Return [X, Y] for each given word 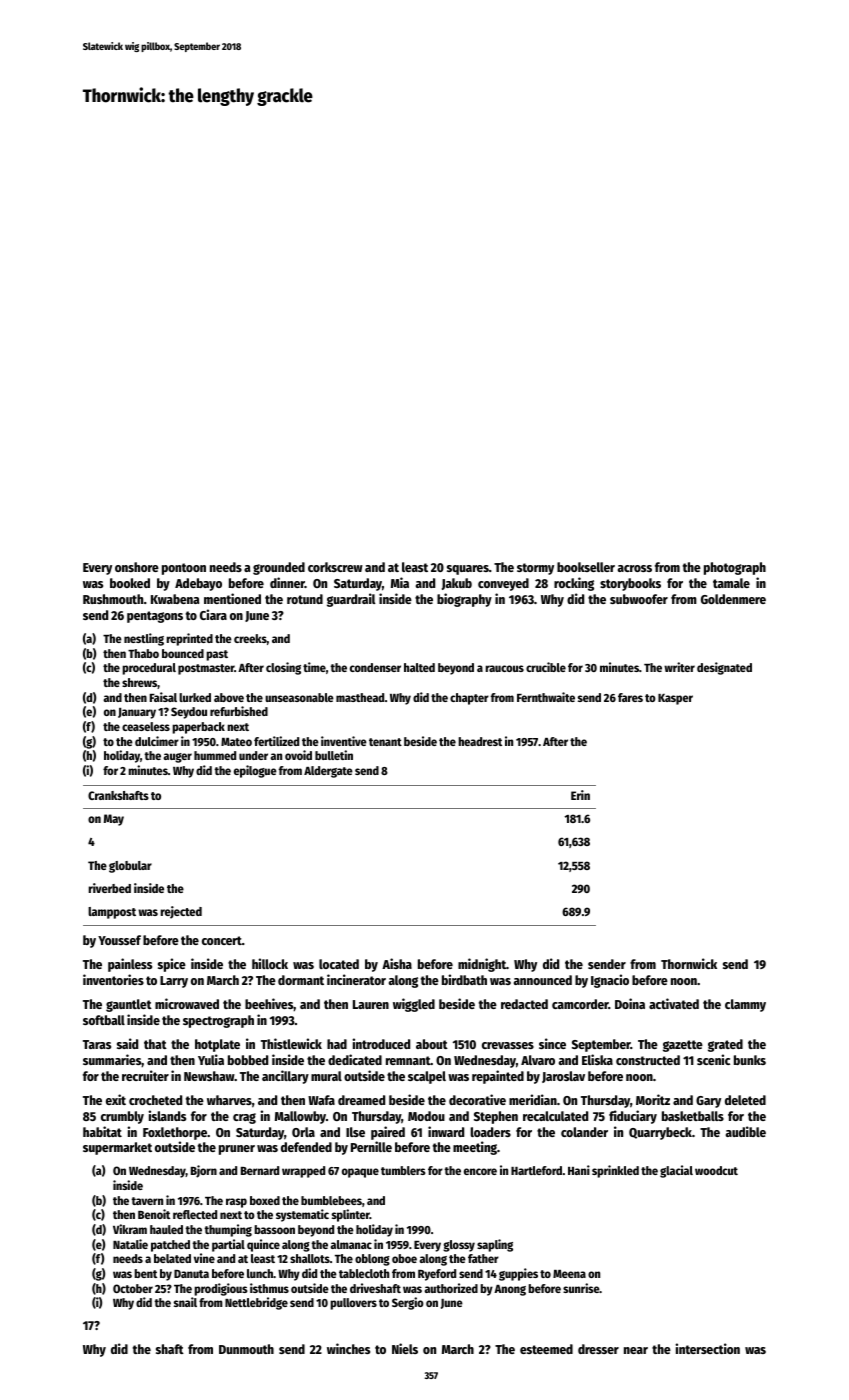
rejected [181, 912]
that [155, 1044]
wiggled [414, 1005]
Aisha [397, 963]
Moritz [653, 1099]
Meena [569, 1274]
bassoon [274, 1229]
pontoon [184, 569]
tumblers [403, 1170]
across [635, 568]
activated [674, 1003]
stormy [535, 569]
